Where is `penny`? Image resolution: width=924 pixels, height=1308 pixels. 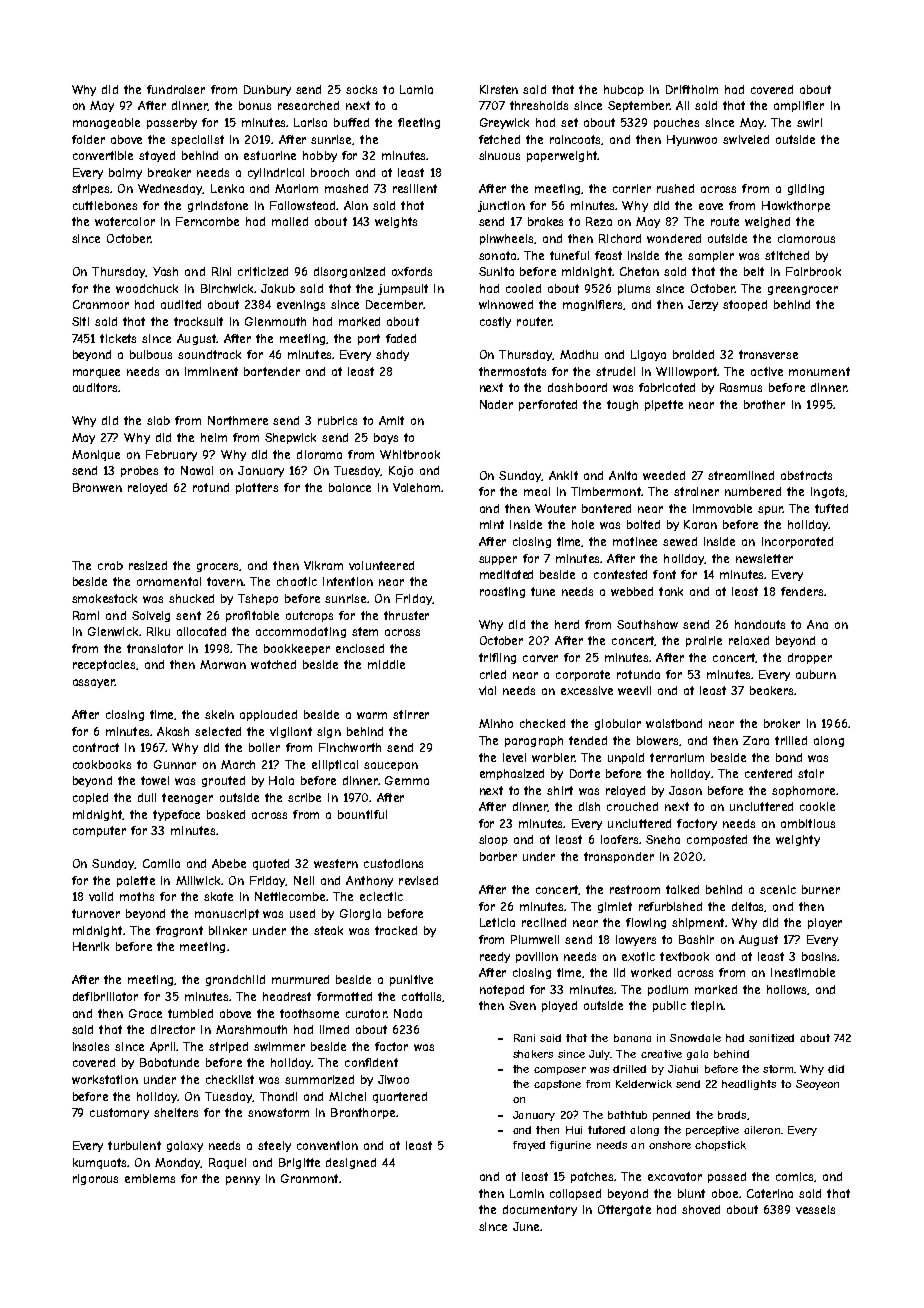
penny is located at coordinates (243, 1180).
